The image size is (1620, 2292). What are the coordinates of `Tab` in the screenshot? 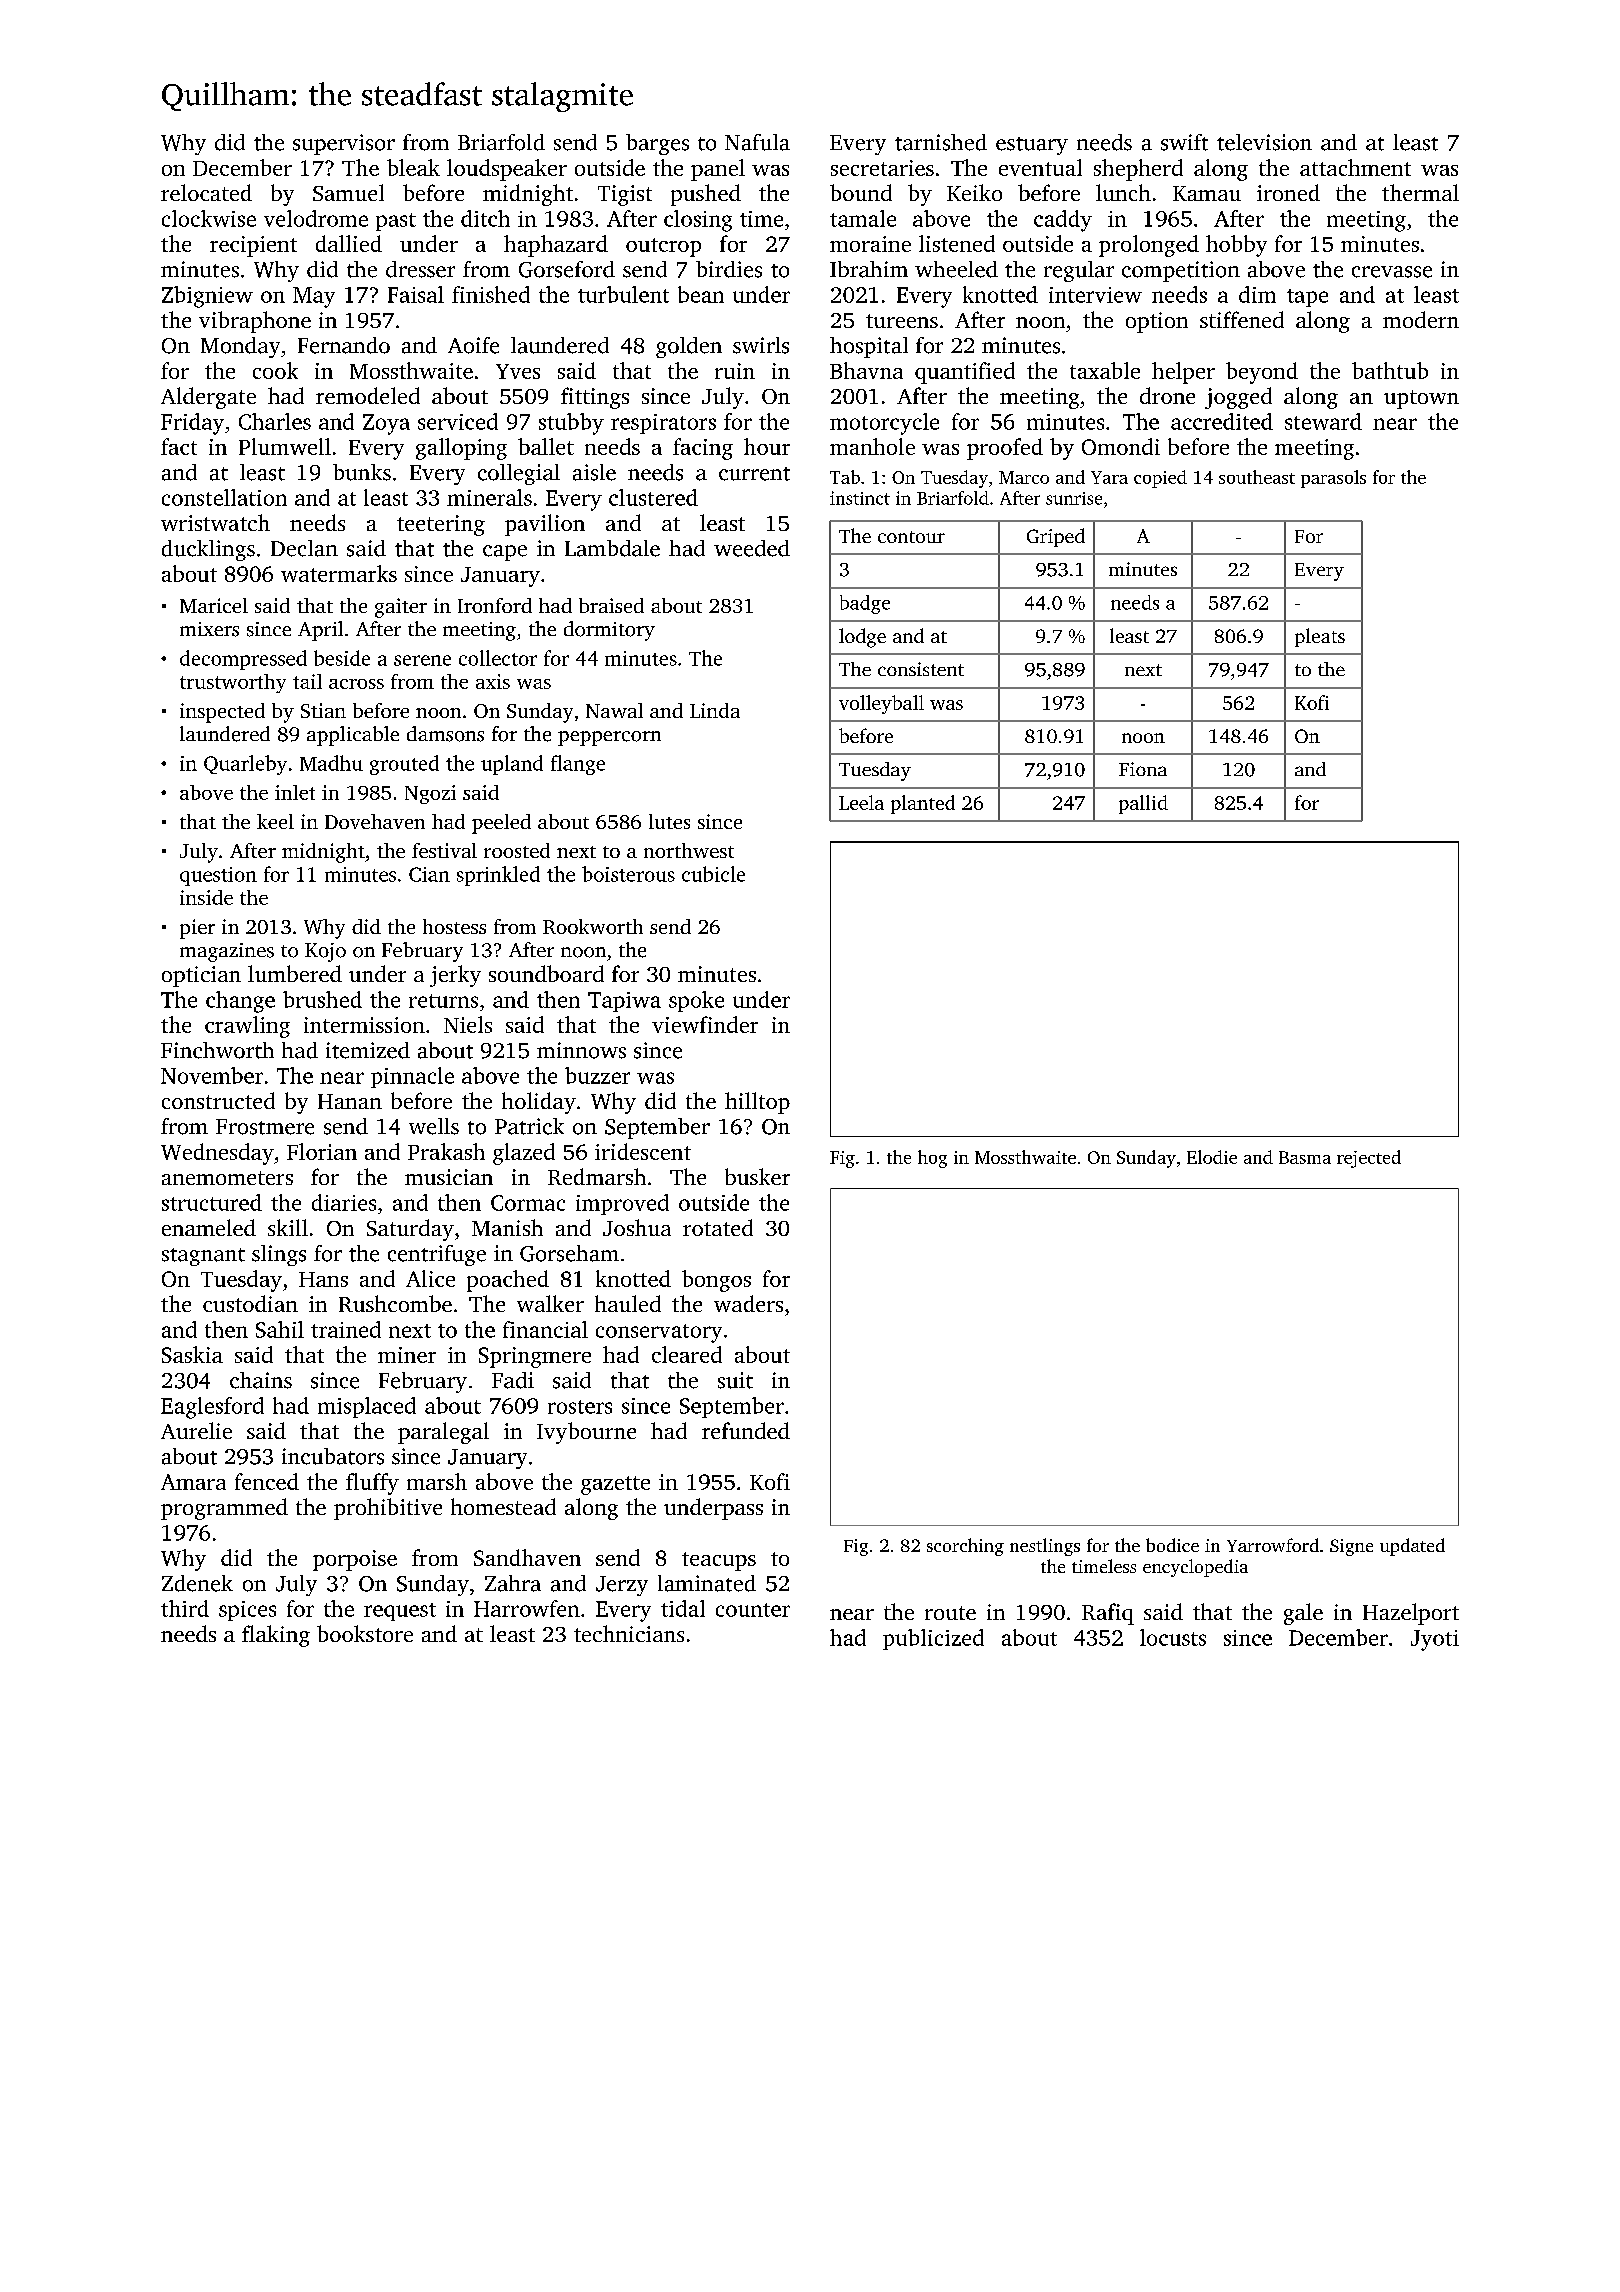 It's located at (845, 477).
